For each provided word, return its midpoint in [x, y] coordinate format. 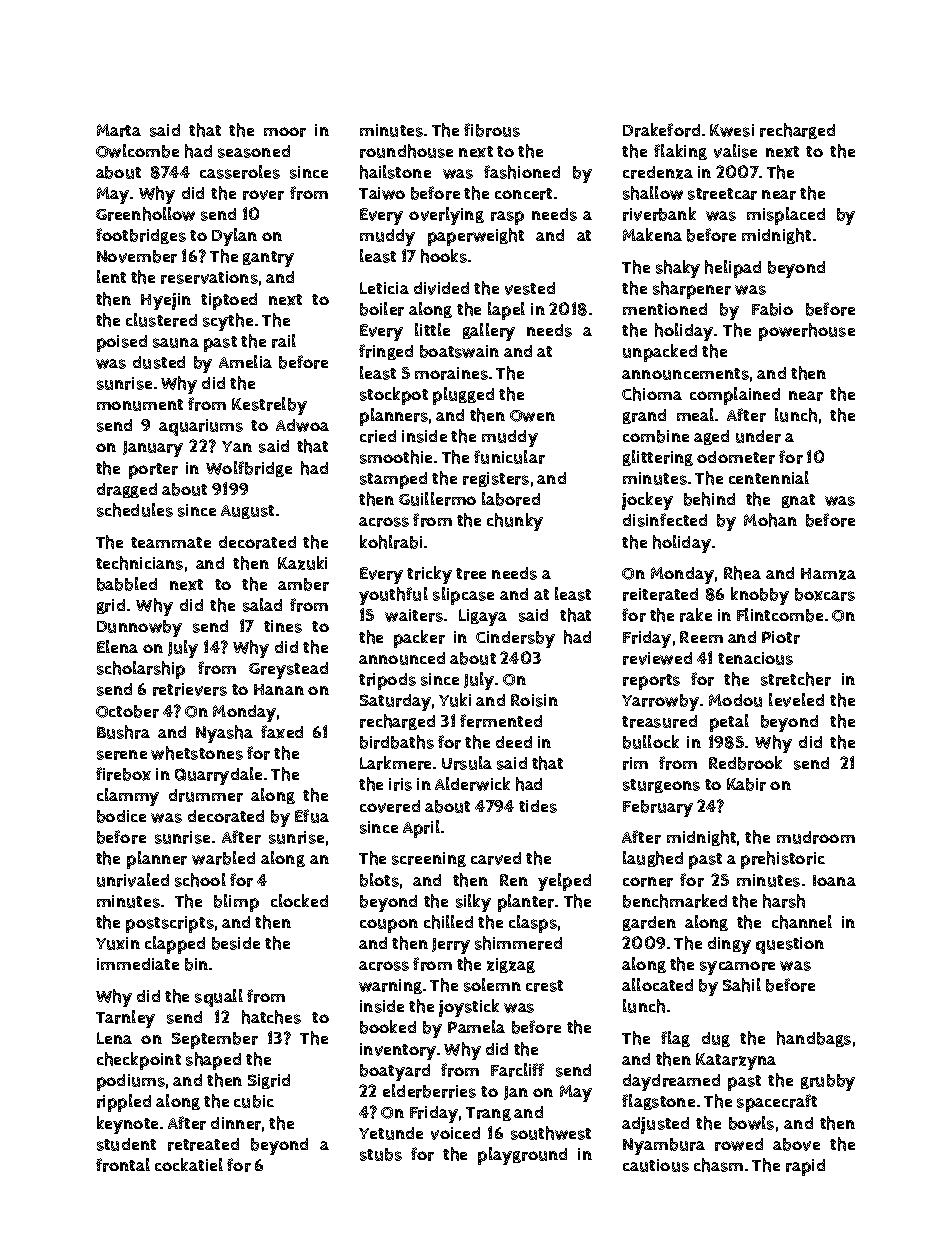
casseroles [240, 172]
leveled [796, 700]
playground [522, 1156]
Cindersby [515, 639]
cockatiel [189, 1164]
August [247, 512]
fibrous [492, 130]
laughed [653, 859]
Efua [312, 816]
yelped [564, 882]
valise [735, 151]
